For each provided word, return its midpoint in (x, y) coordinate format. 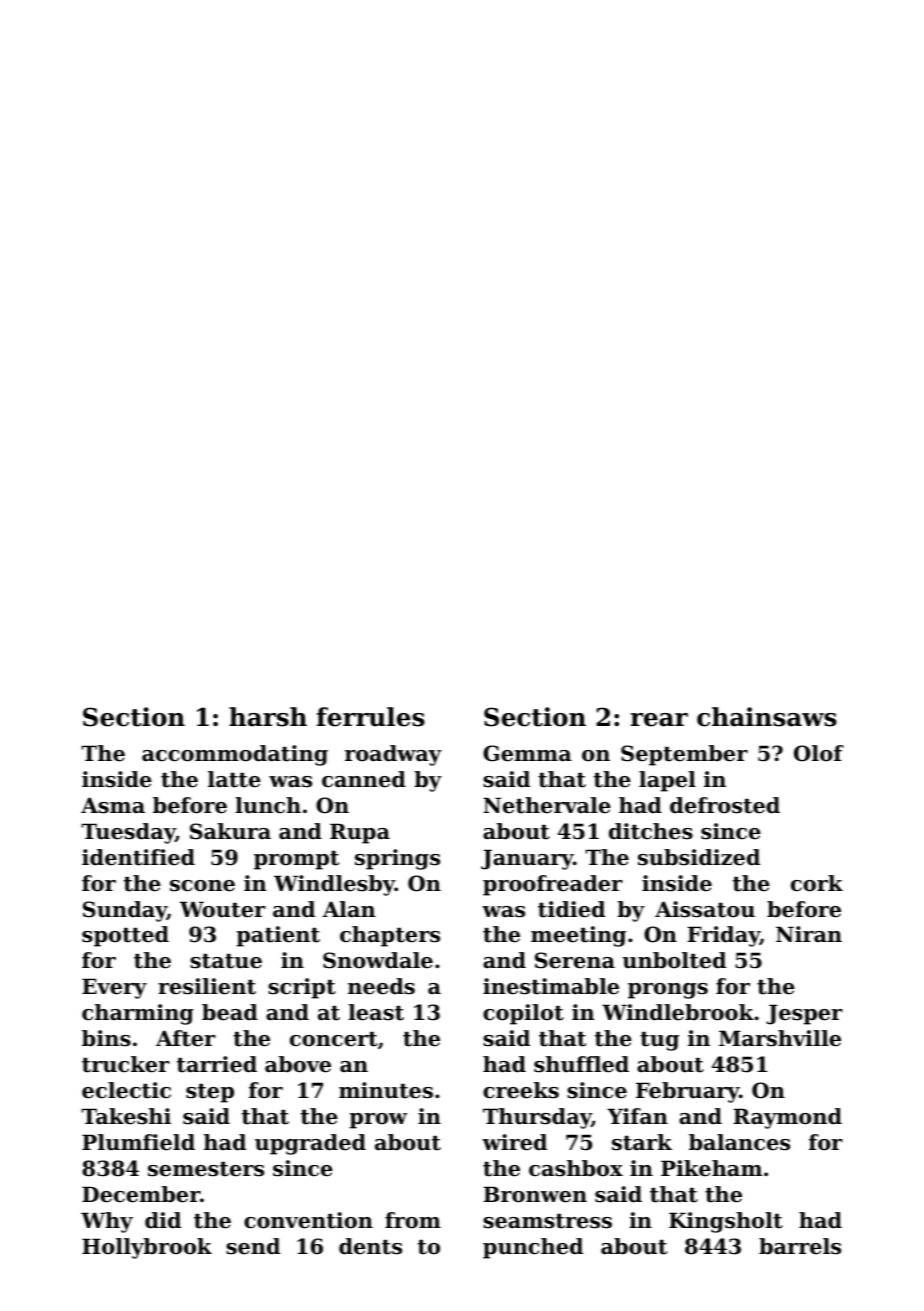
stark (642, 1142)
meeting (578, 936)
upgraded (310, 1144)
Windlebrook (678, 1012)
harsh (268, 717)
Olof (819, 753)
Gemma (527, 753)
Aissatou (705, 909)
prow (378, 1121)
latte (234, 779)
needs (381, 986)
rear (659, 720)
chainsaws (767, 717)
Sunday (125, 911)
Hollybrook (147, 1248)
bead (230, 1012)
